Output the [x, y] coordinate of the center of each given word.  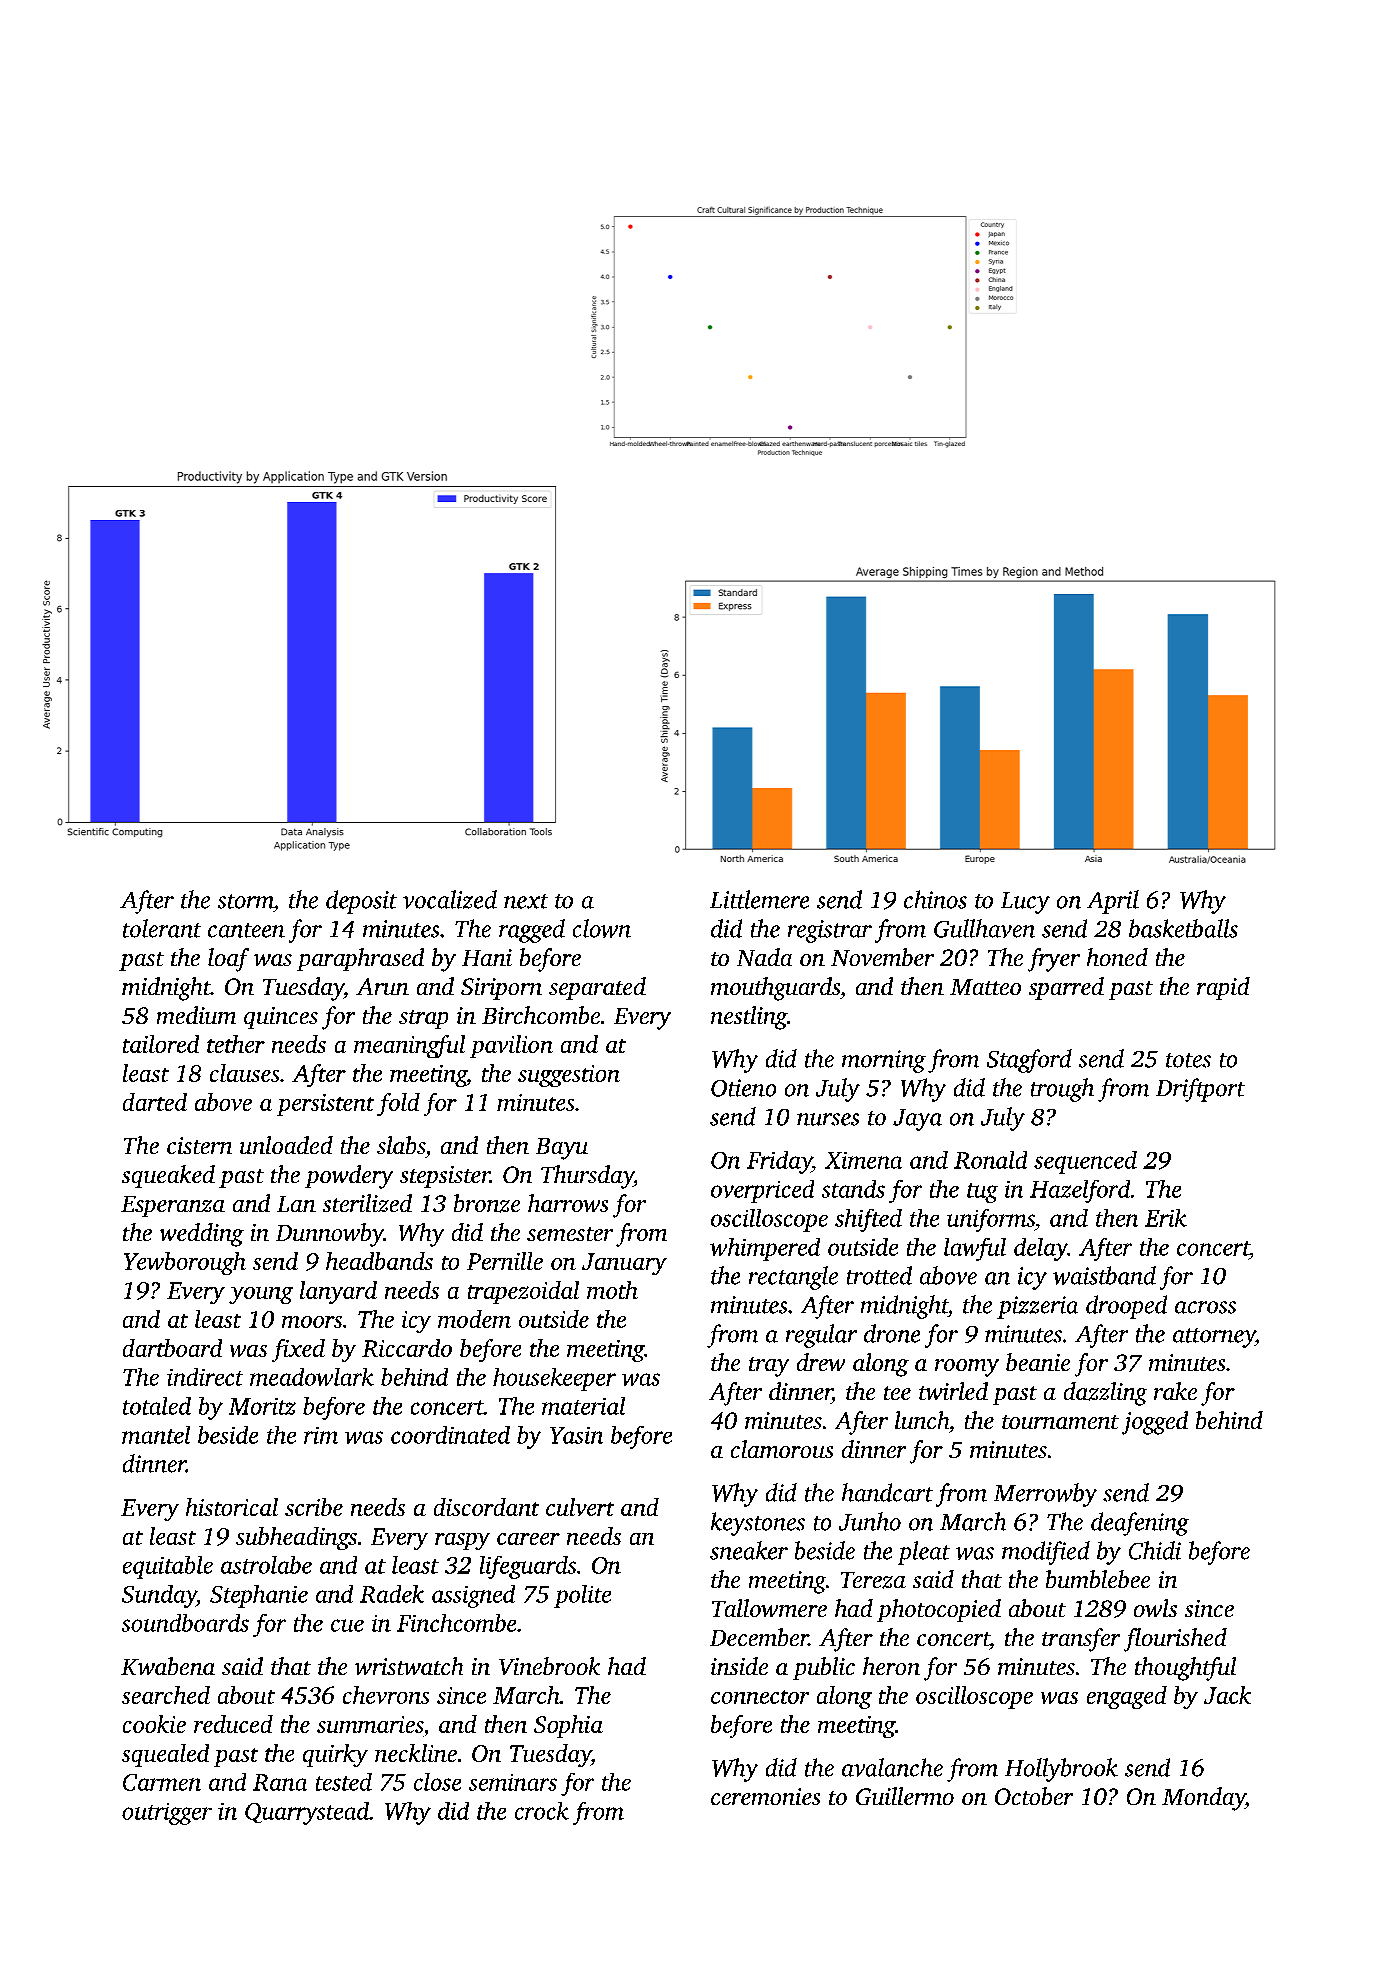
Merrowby [1045, 1495]
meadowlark [312, 1377]
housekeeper [554, 1379]
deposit [361, 902]
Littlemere [759, 899]
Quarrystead [307, 1813]
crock [542, 1811]
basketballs [1183, 928]
